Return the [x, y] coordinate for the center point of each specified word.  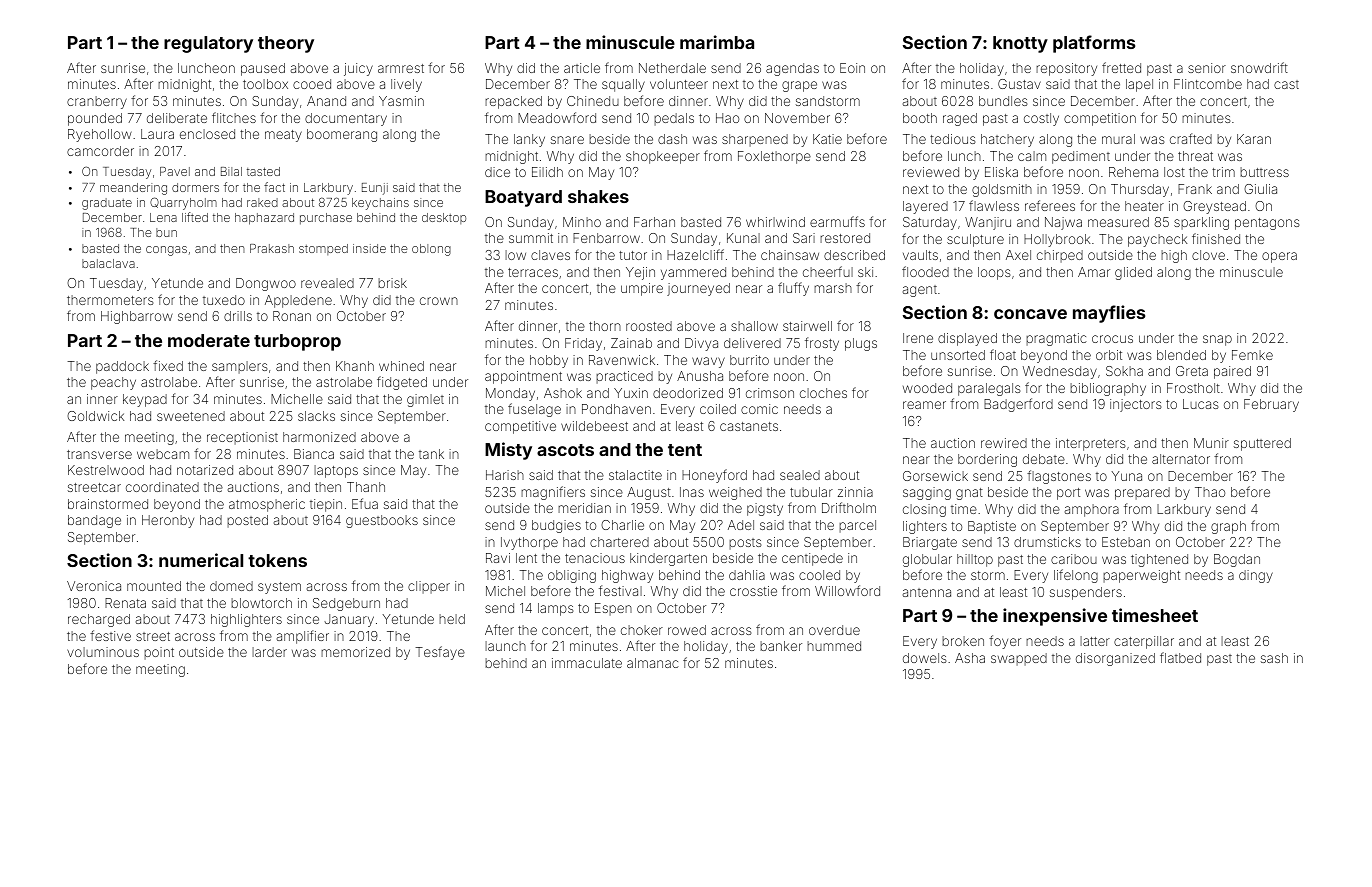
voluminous [103, 652]
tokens [277, 560]
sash [1274, 658]
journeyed [698, 289]
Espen [613, 609]
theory [286, 44]
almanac [653, 663]
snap [1217, 340]
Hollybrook [1057, 240]
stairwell [807, 326]
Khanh [355, 366]
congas [166, 251]
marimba [717, 42]
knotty [1020, 44]
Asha [970, 658]
